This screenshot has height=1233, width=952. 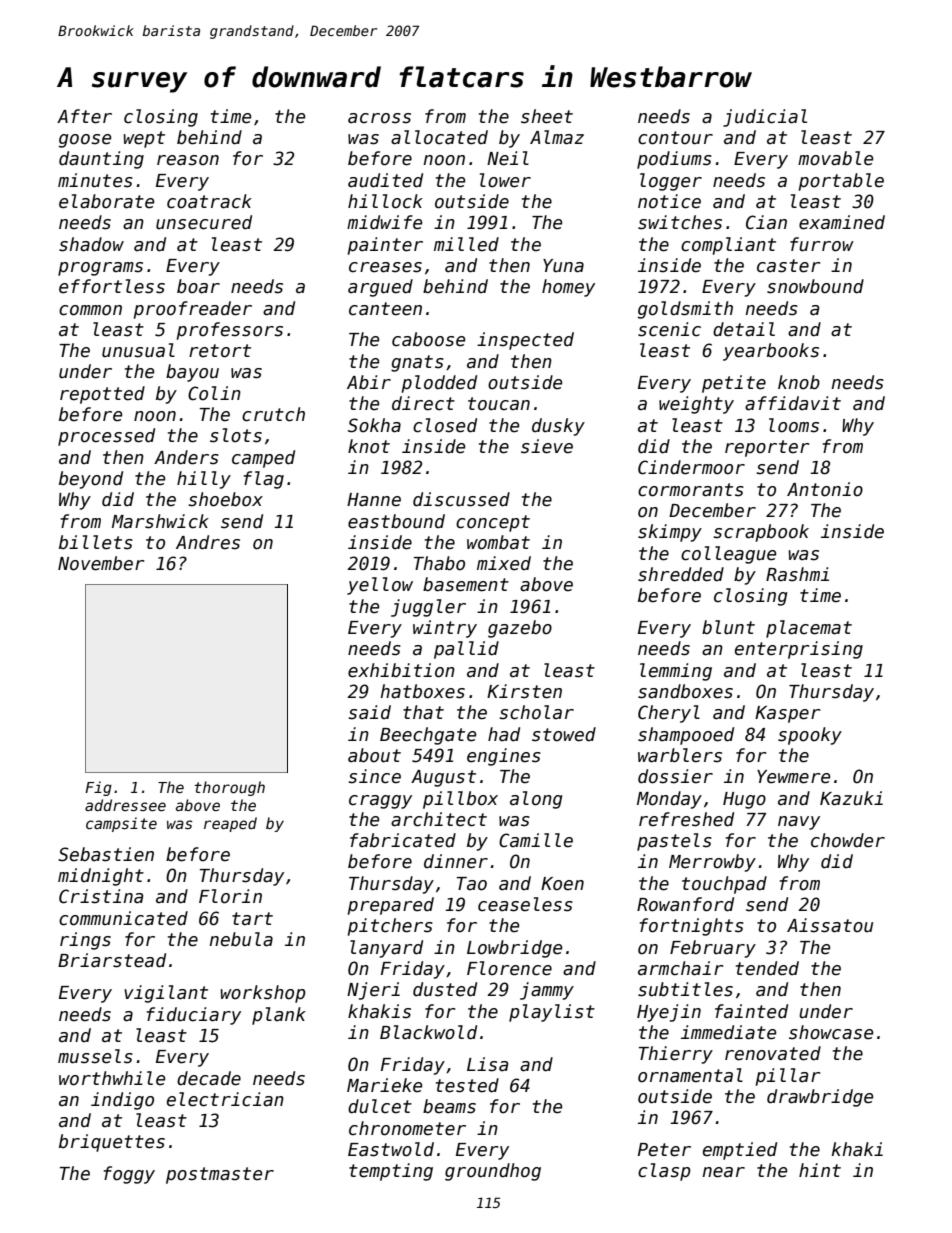 What do you see at coordinates (680, 968) in the screenshot?
I see `armchair` at bounding box center [680, 968].
